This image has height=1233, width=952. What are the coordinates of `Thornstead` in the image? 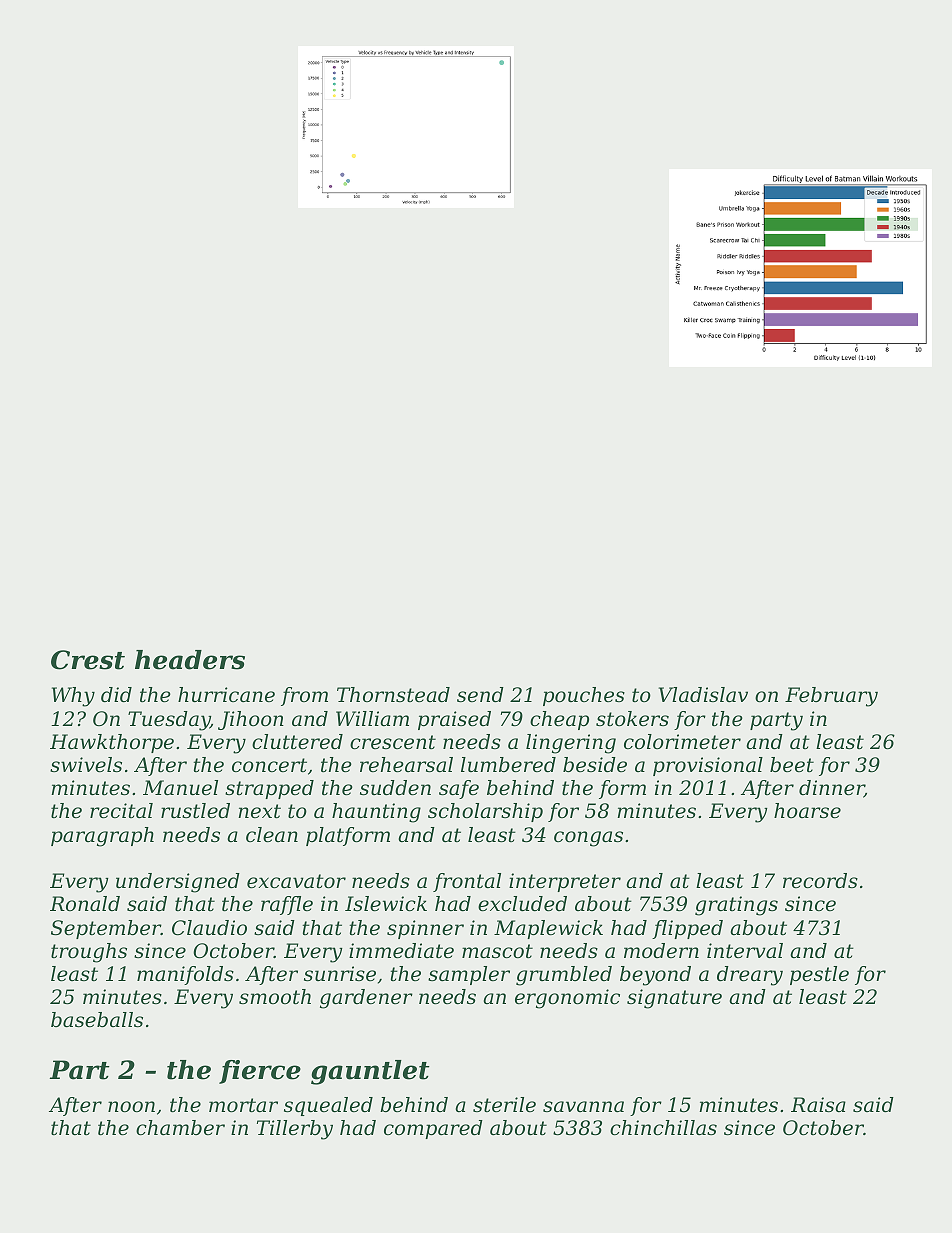 It's located at (393, 695).
